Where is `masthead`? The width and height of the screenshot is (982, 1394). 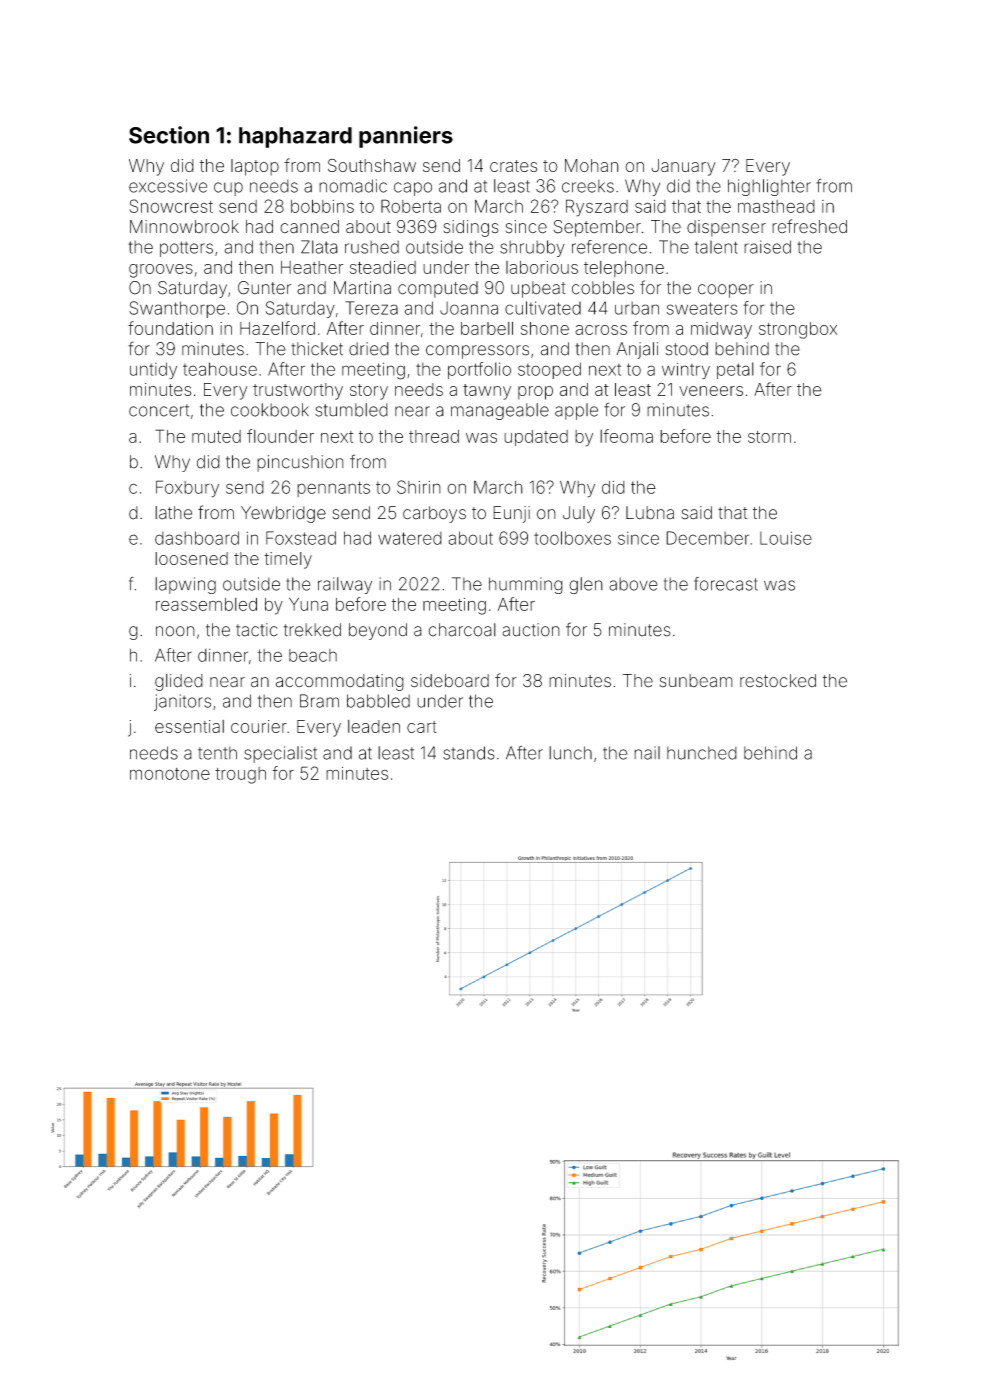 masthead is located at coordinates (776, 206).
